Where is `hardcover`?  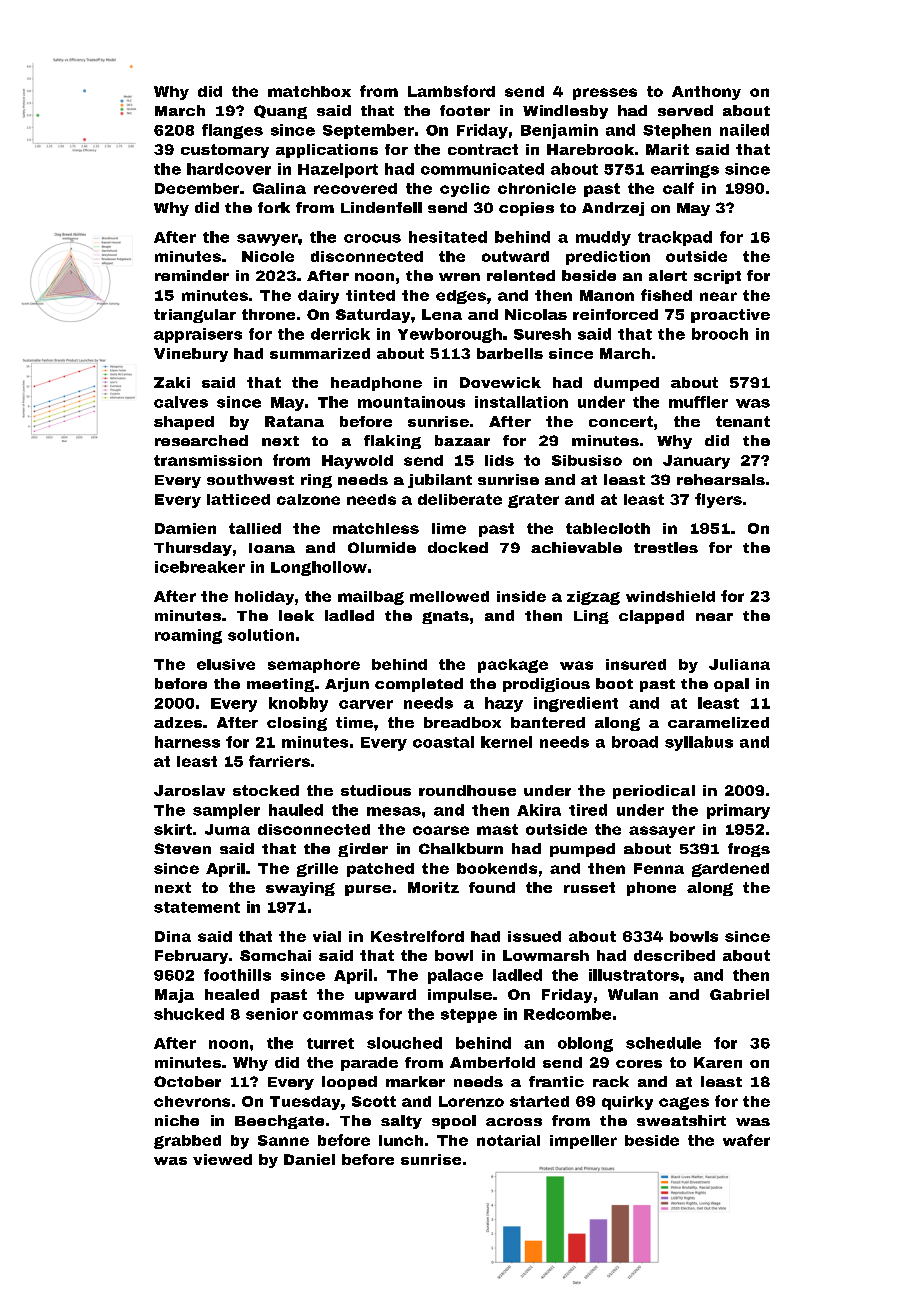 hardcover is located at coordinates (229, 169).
